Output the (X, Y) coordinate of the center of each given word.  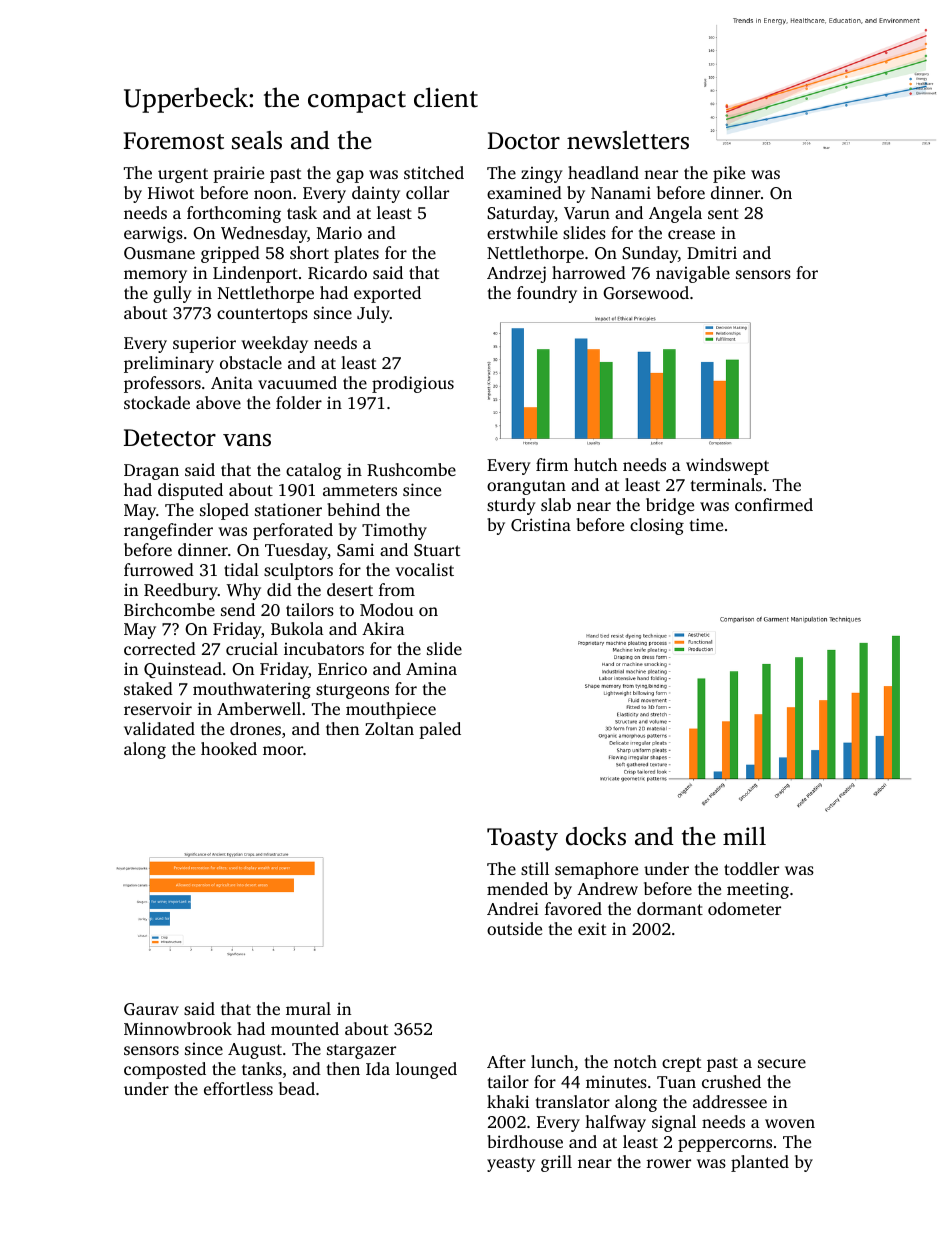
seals (257, 140)
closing (657, 526)
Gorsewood (646, 293)
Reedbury (181, 591)
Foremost (174, 141)
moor (283, 750)
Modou (386, 609)
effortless (238, 1088)
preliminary (169, 364)
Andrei (513, 908)
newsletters (628, 140)
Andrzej (516, 274)
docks (596, 836)
